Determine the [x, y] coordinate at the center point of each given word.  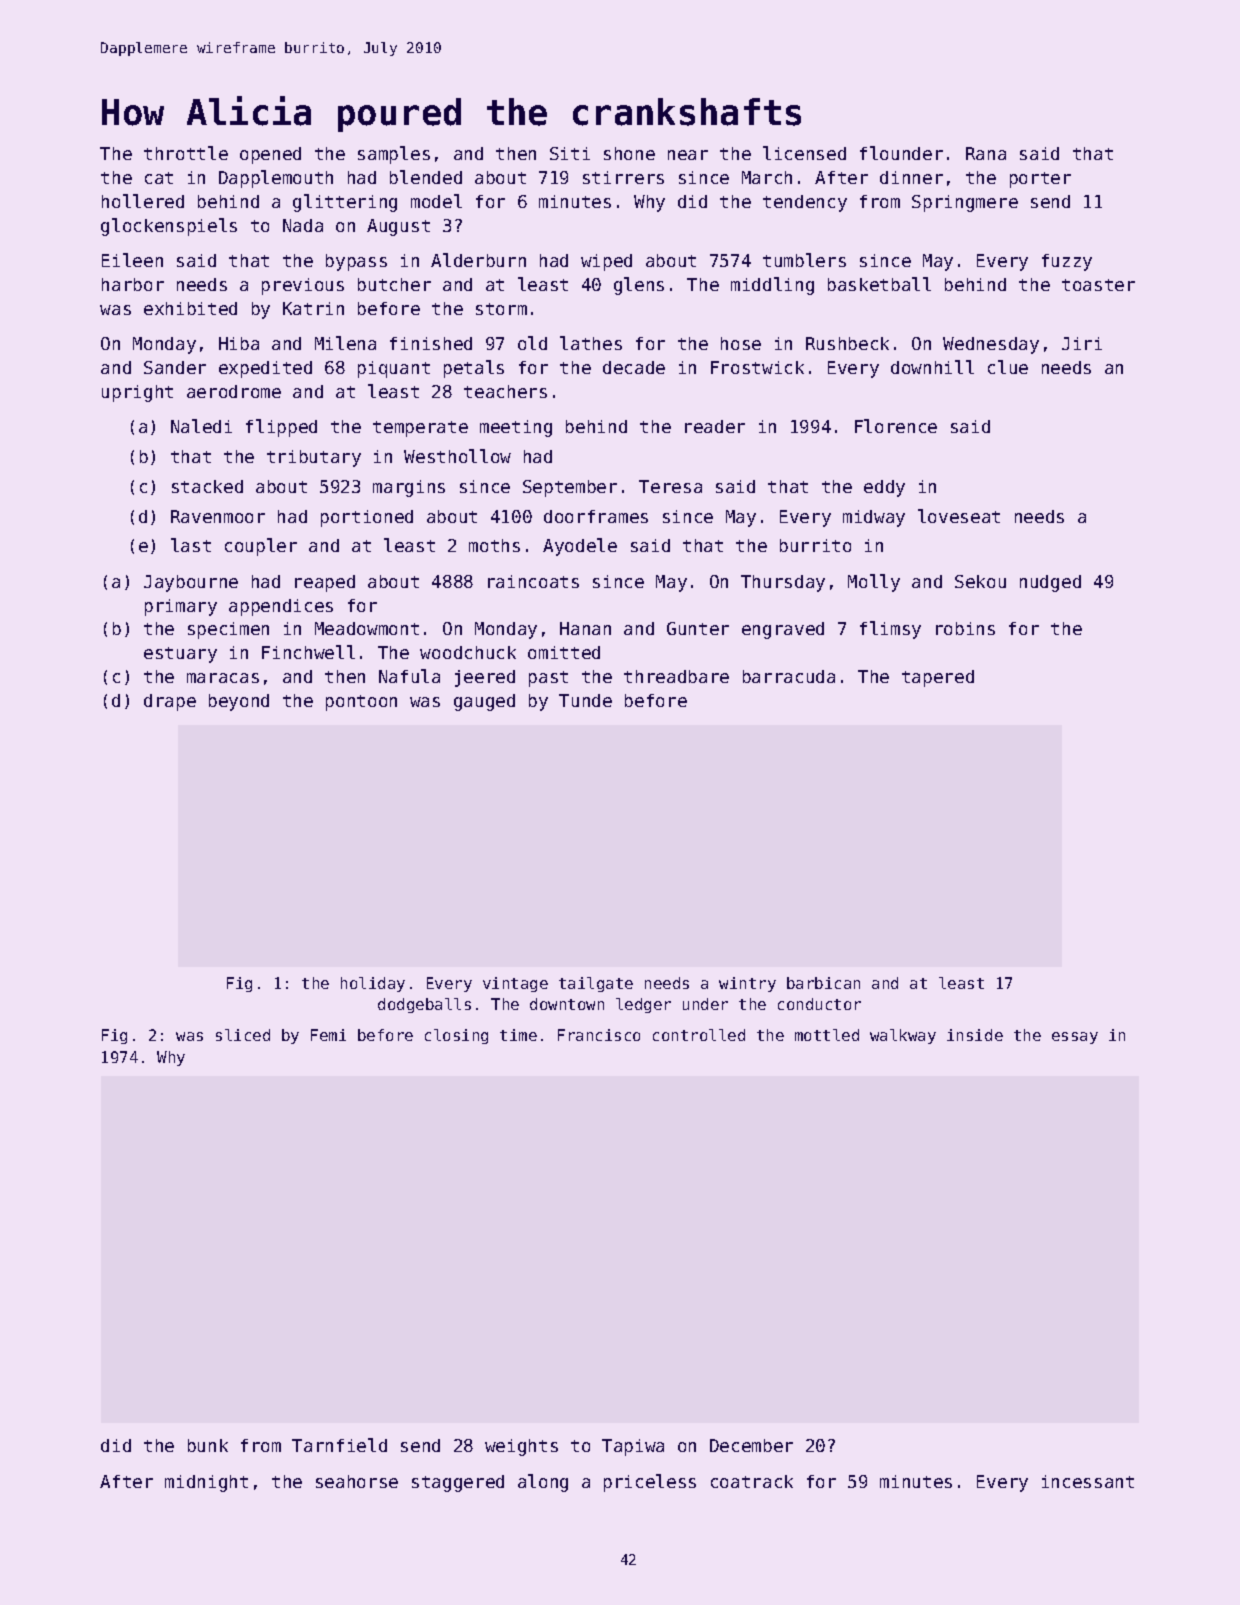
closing [456, 1036]
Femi [328, 1035]
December [751, 1445]
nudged [1050, 583]
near [688, 155]
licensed [804, 153]
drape [170, 702]
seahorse [357, 1481]
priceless [650, 1483]
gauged [484, 702]
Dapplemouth [276, 179]
